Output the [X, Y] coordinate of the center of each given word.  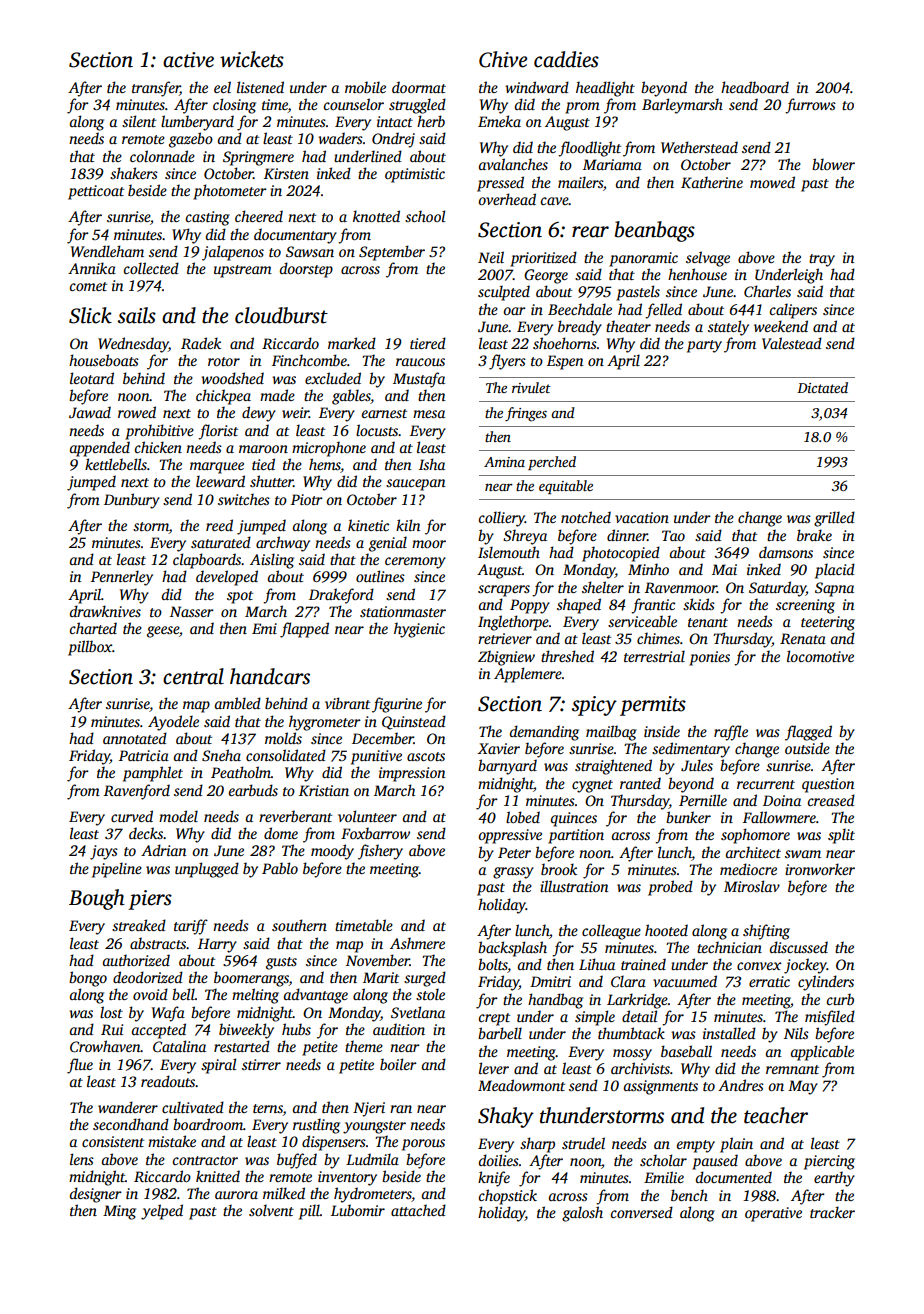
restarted [242, 1046]
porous [423, 1145]
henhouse [697, 274]
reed [219, 525]
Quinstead [414, 722]
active [188, 60]
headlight [605, 89]
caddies [566, 59]
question [828, 785]
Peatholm [241, 772]
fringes [526, 414]
